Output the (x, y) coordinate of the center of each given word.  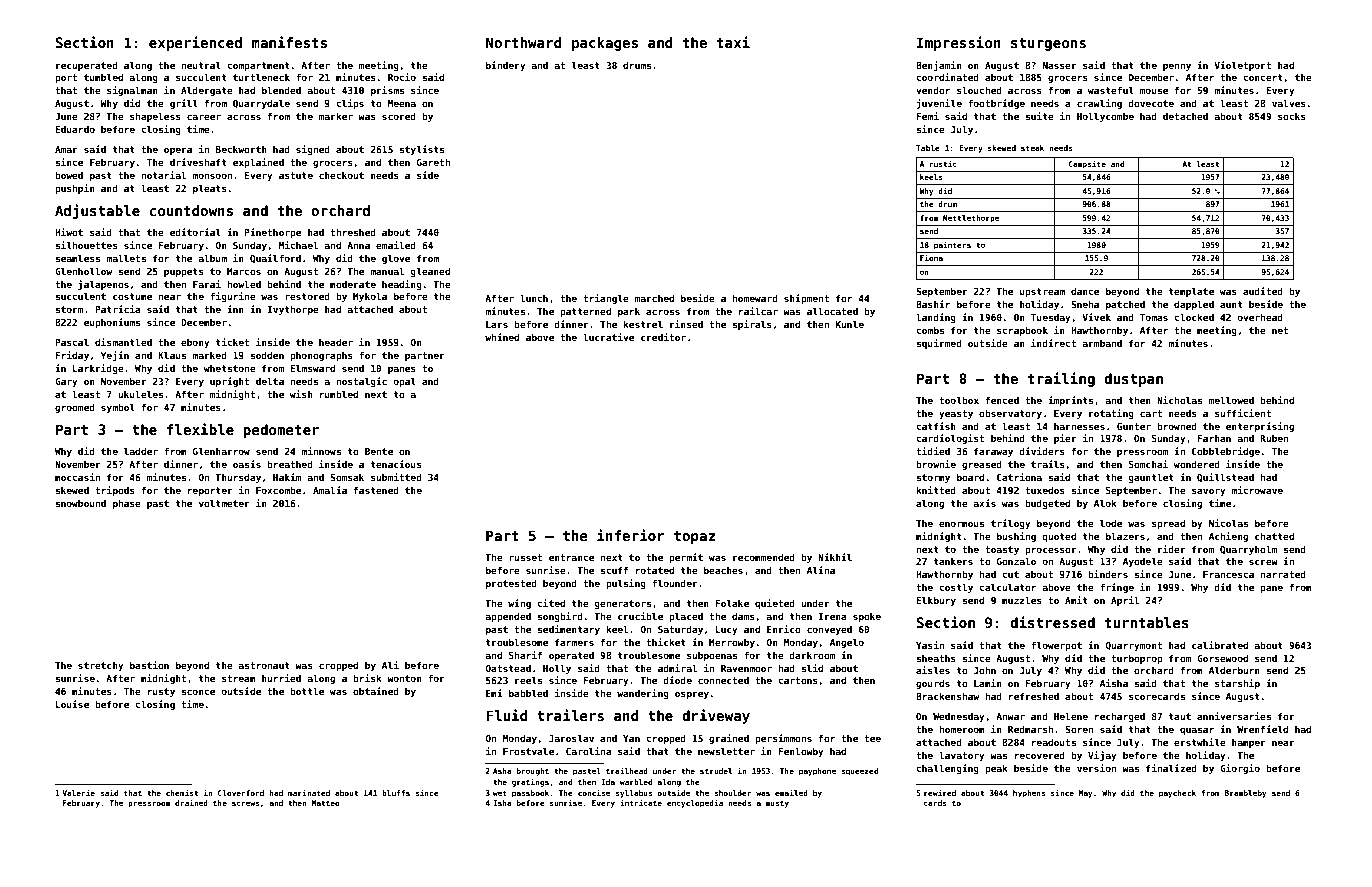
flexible (200, 429)
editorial (195, 232)
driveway (716, 716)
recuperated (87, 66)
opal (404, 382)
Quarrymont (1133, 646)
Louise (72, 704)
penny (1177, 67)
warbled (636, 782)
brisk (367, 678)
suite (1039, 116)
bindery (506, 66)
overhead (1260, 317)
